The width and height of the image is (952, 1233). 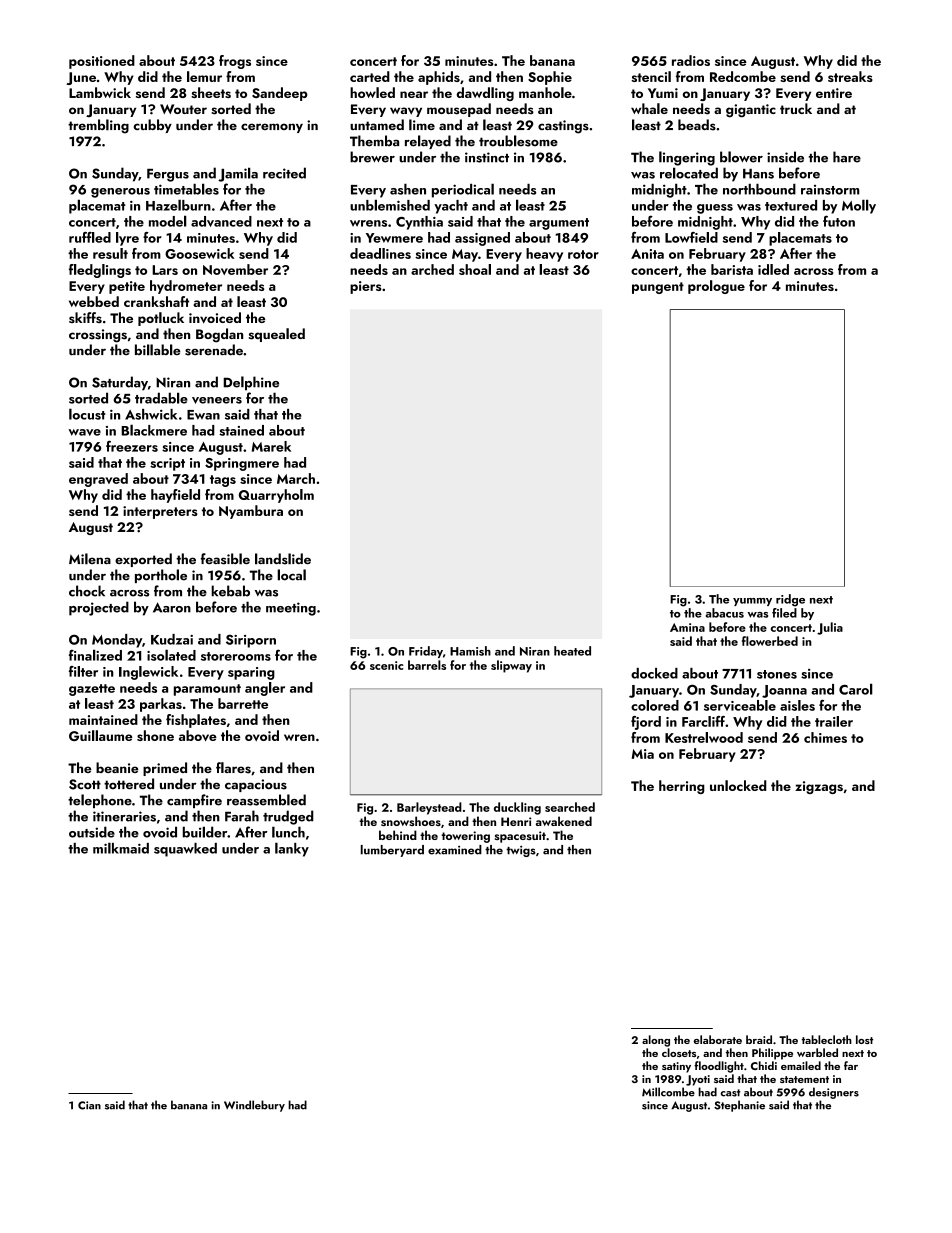 What do you see at coordinates (691, 60) in the image?
I see `radios` at bounding box center [691, 60].
